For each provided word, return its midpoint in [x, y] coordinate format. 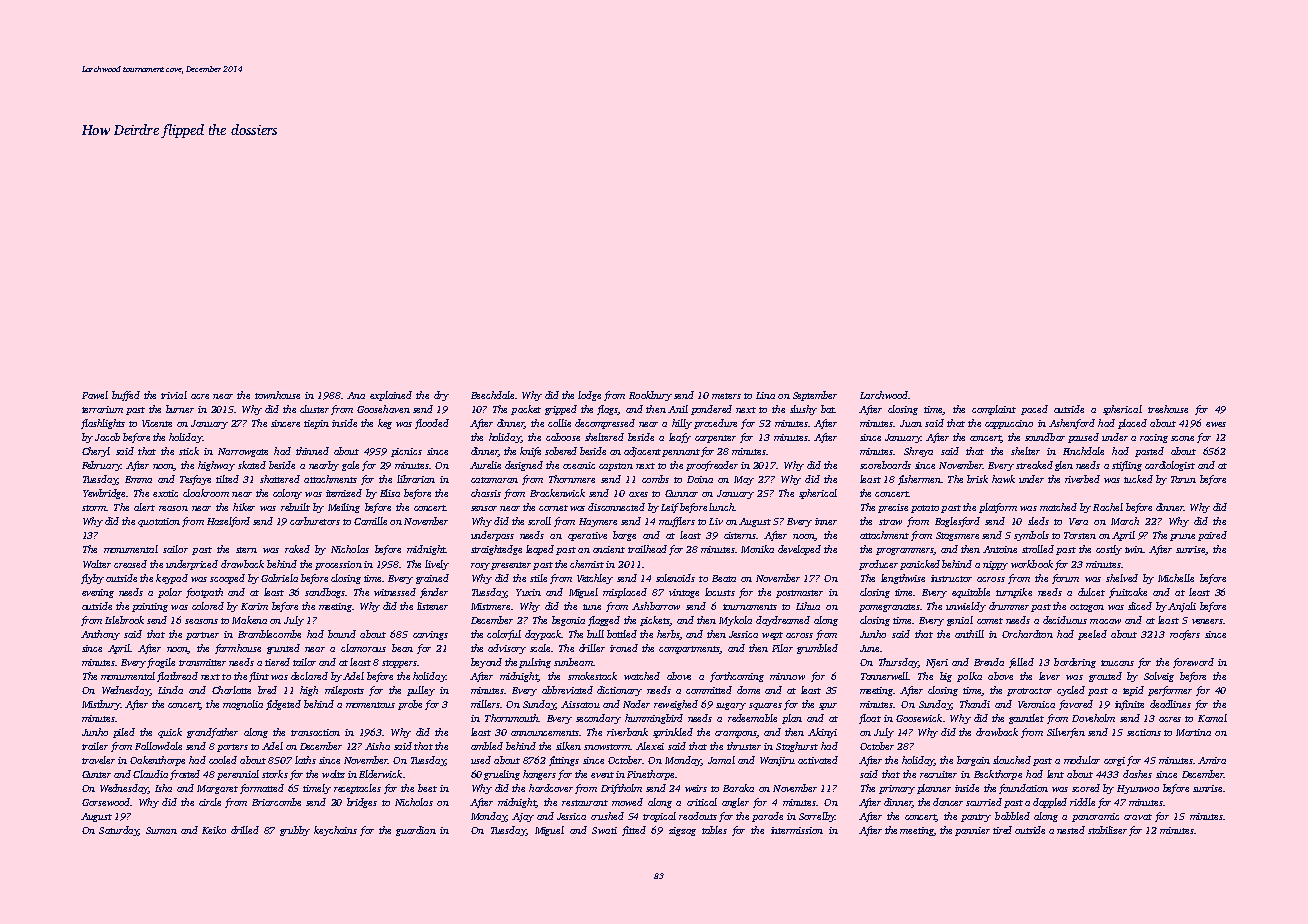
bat [828, 409]
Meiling [344, 508]
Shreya [918, 452]
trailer [95, 746]
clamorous [363, 648]
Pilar [782, 648]
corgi [1114, 761]
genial [960, 621]
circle [210, 802]
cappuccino [1009, 424]
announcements [545, 733]
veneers [1207, 621]
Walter [97, 564]
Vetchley [595, 579]
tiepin [316, 424]
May [744, 480]
